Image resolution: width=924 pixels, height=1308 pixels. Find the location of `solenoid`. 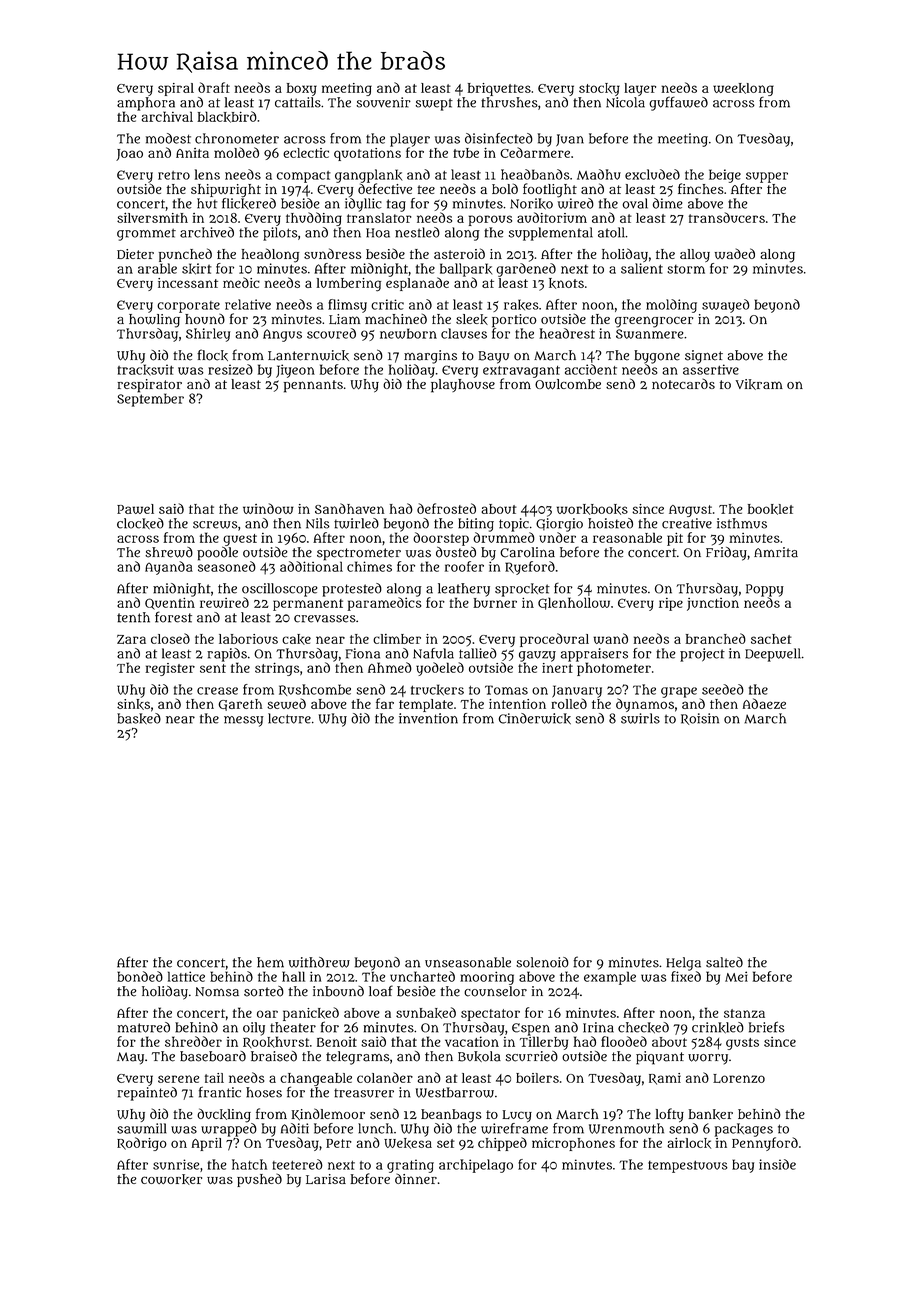

solenoid is located at coordinates (542, 962).
